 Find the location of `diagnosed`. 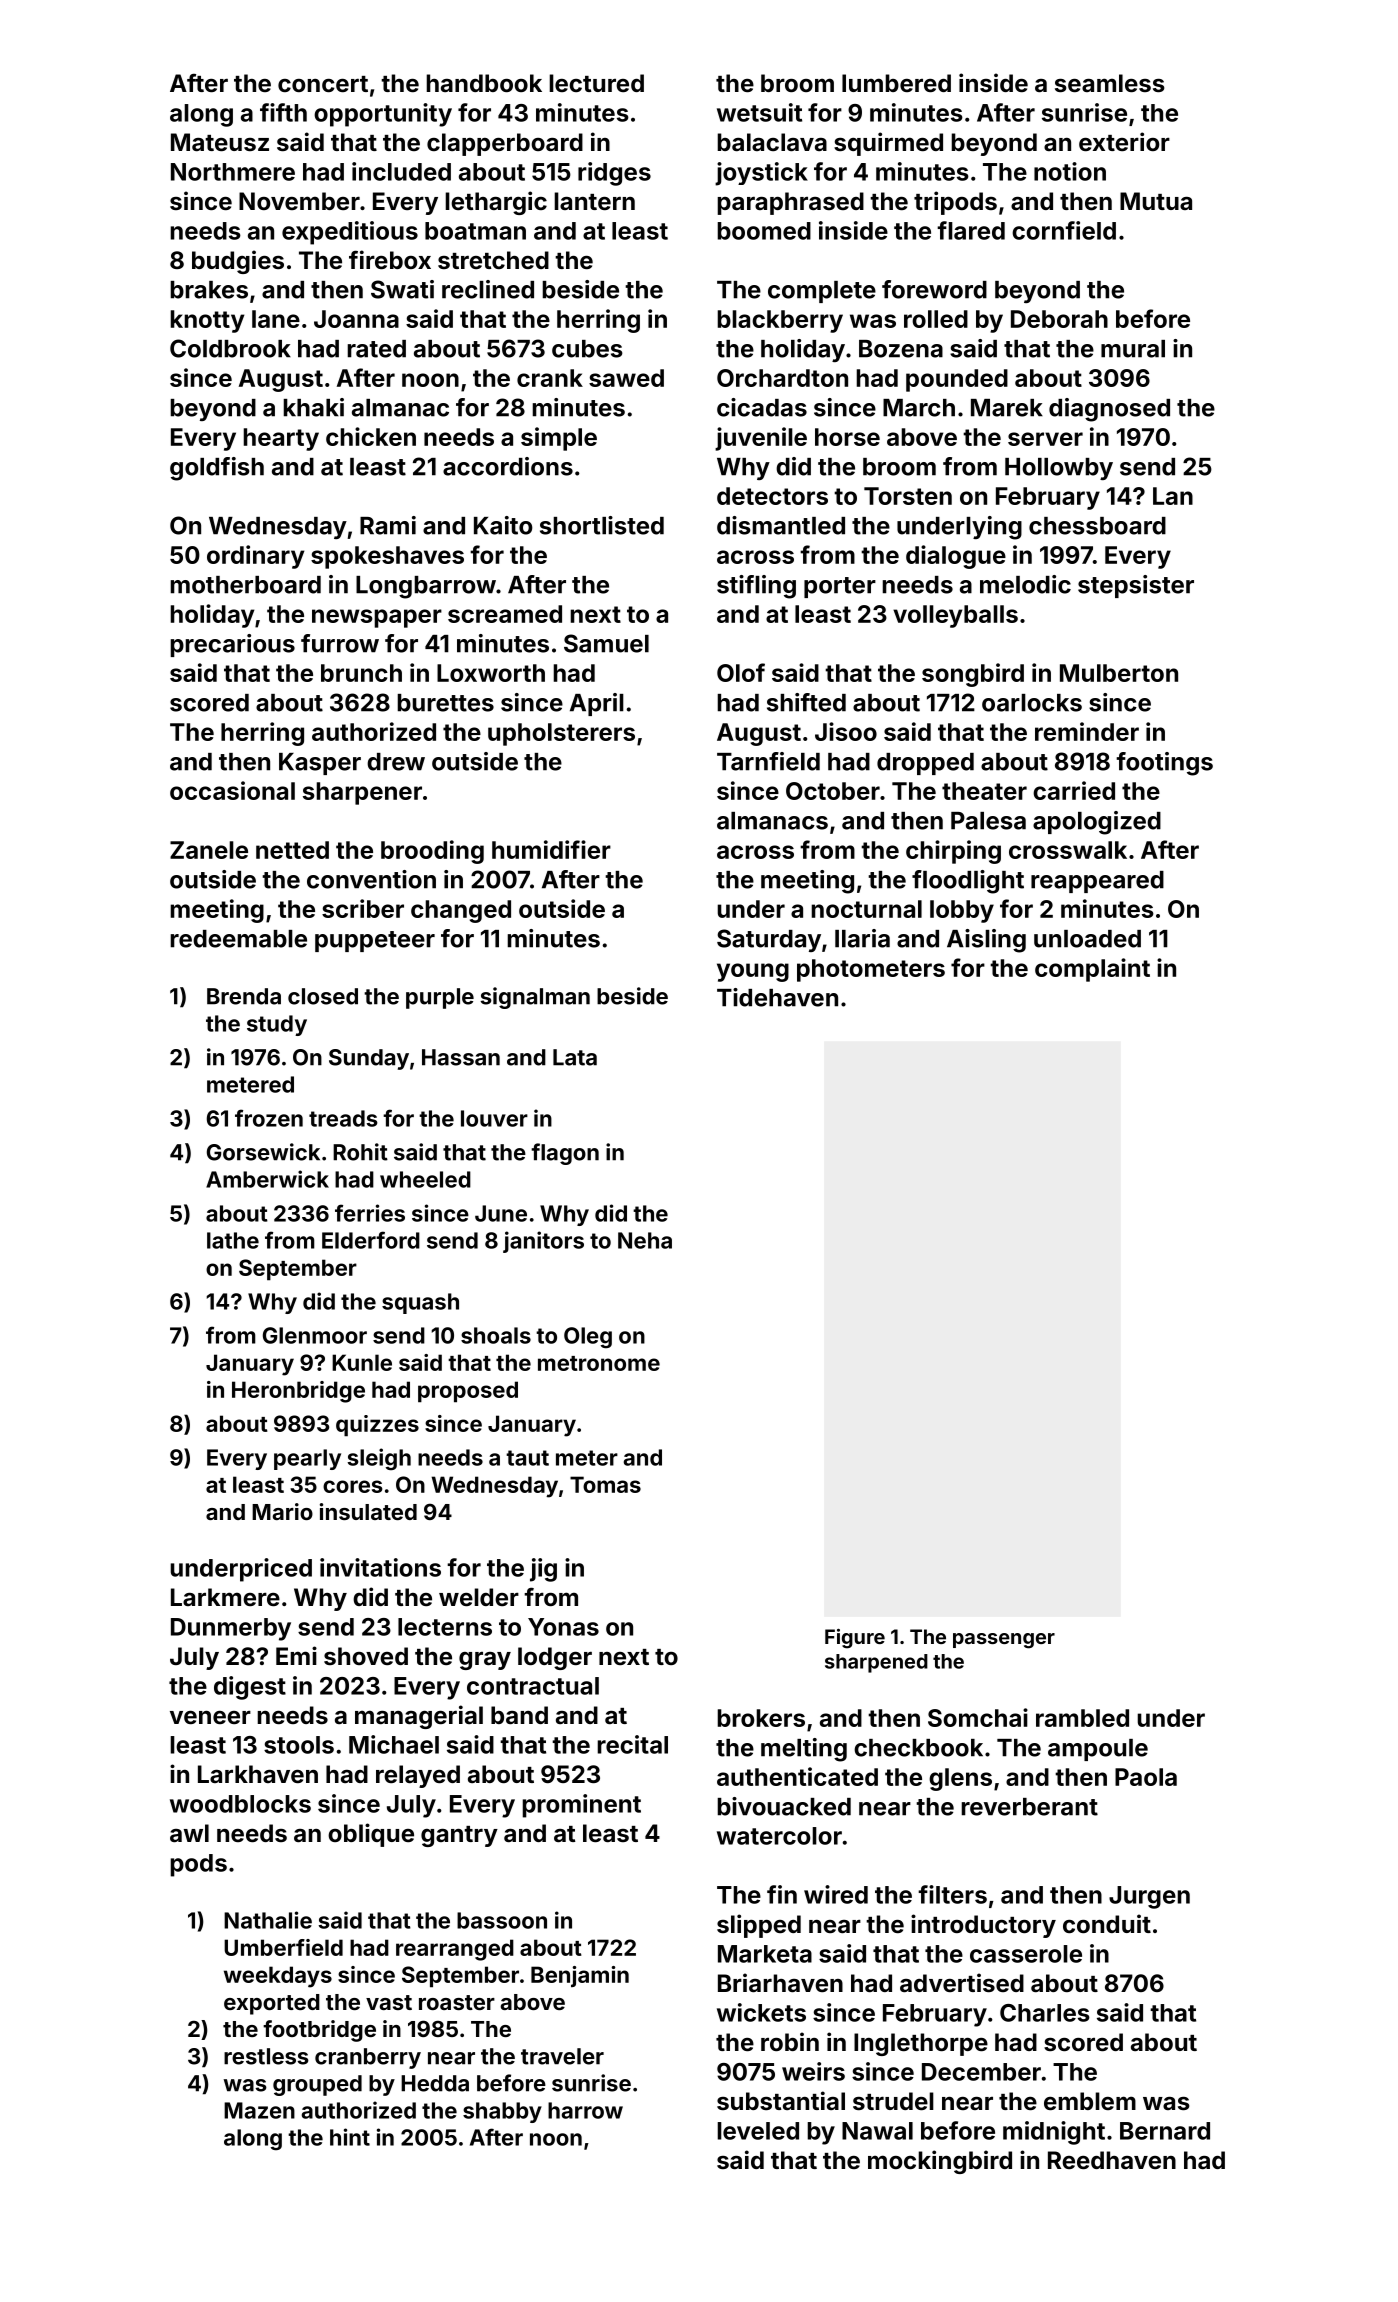

diagnosed is located at coordinates (1109, 410).
